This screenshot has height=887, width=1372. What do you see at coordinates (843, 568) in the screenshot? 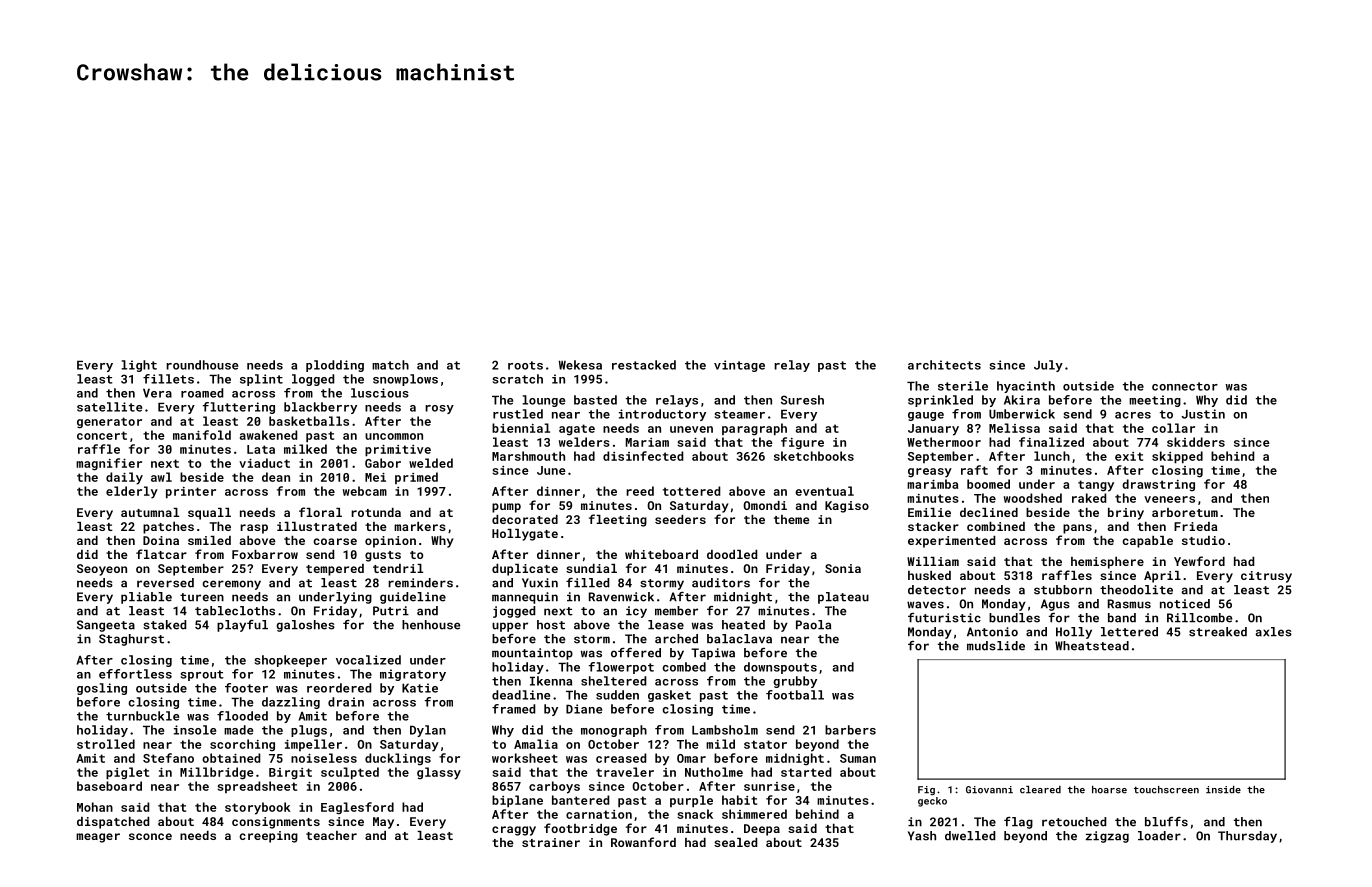
I see `Sonia` at bounding box center [843, 568].
